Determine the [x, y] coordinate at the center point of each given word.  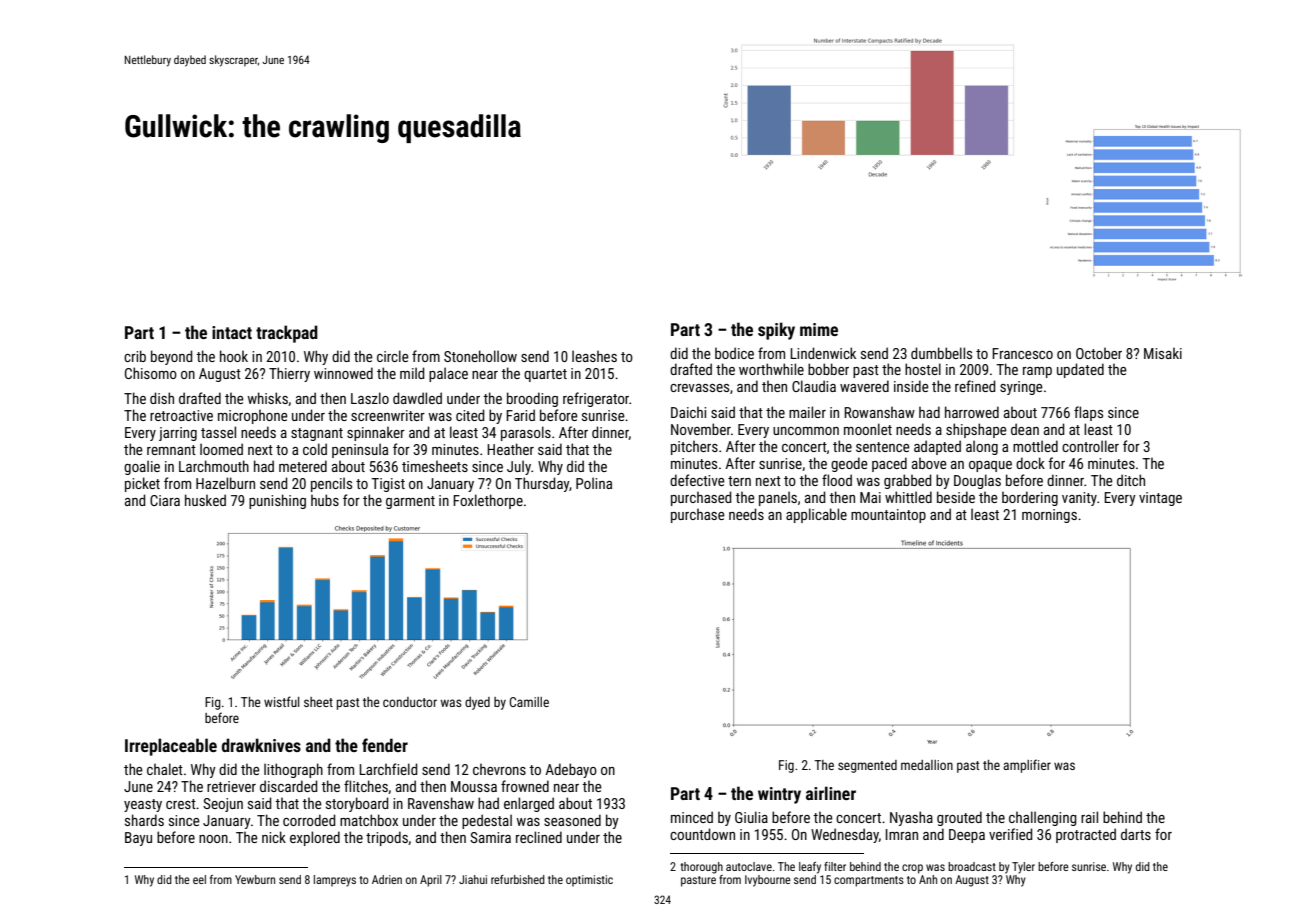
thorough [701, 868]
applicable [816, 515]
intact [232, 332]
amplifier [1027, 766]
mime [819, 329]
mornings [1049, 516]
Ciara [165, 500]
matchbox [369, 820]
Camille [529, 702]
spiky [776, 331]
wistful [282, 701]
